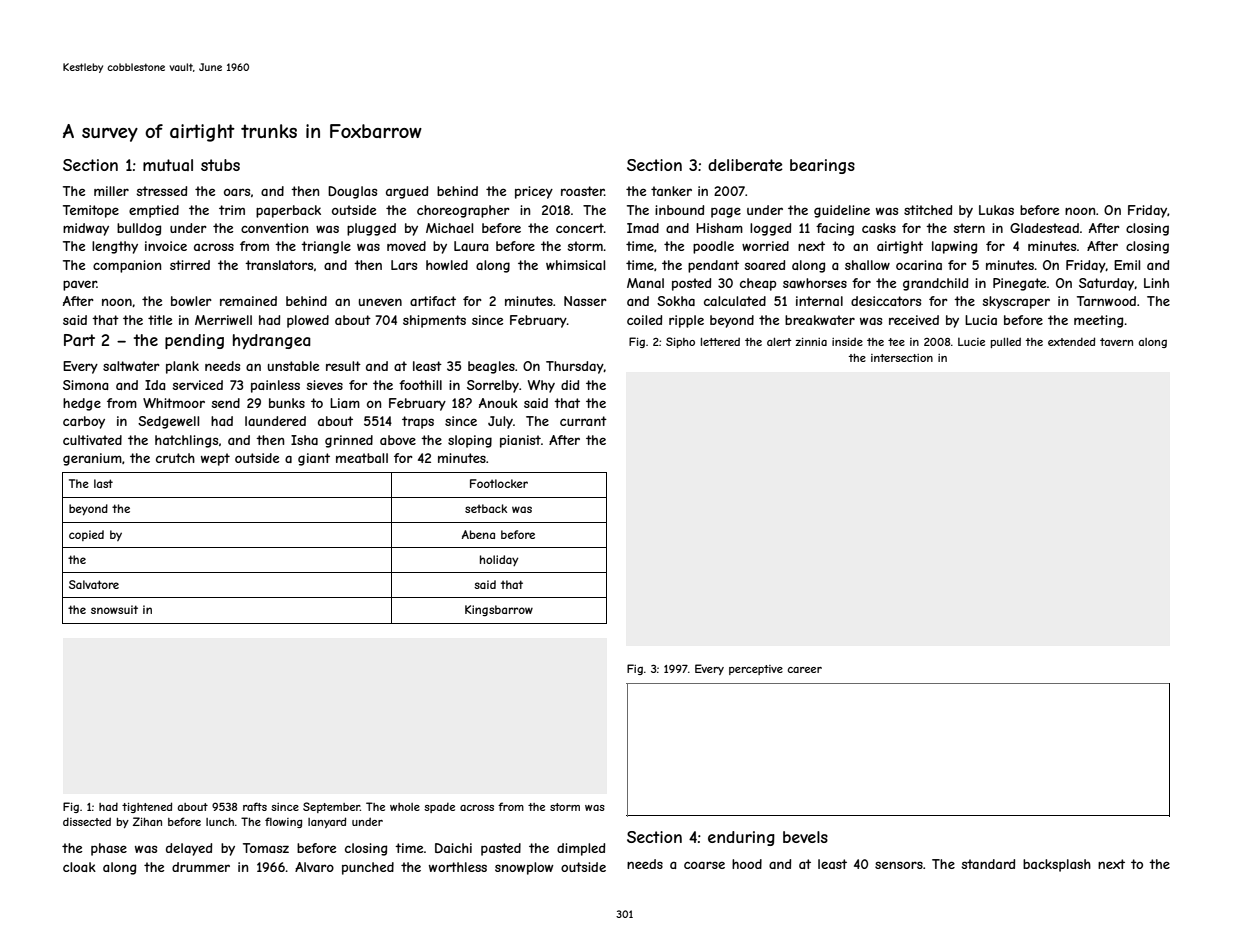 The image size is (1233, 952). Describe the element at coordinates (220, 165) in the document. I see `stubs` at that location.
